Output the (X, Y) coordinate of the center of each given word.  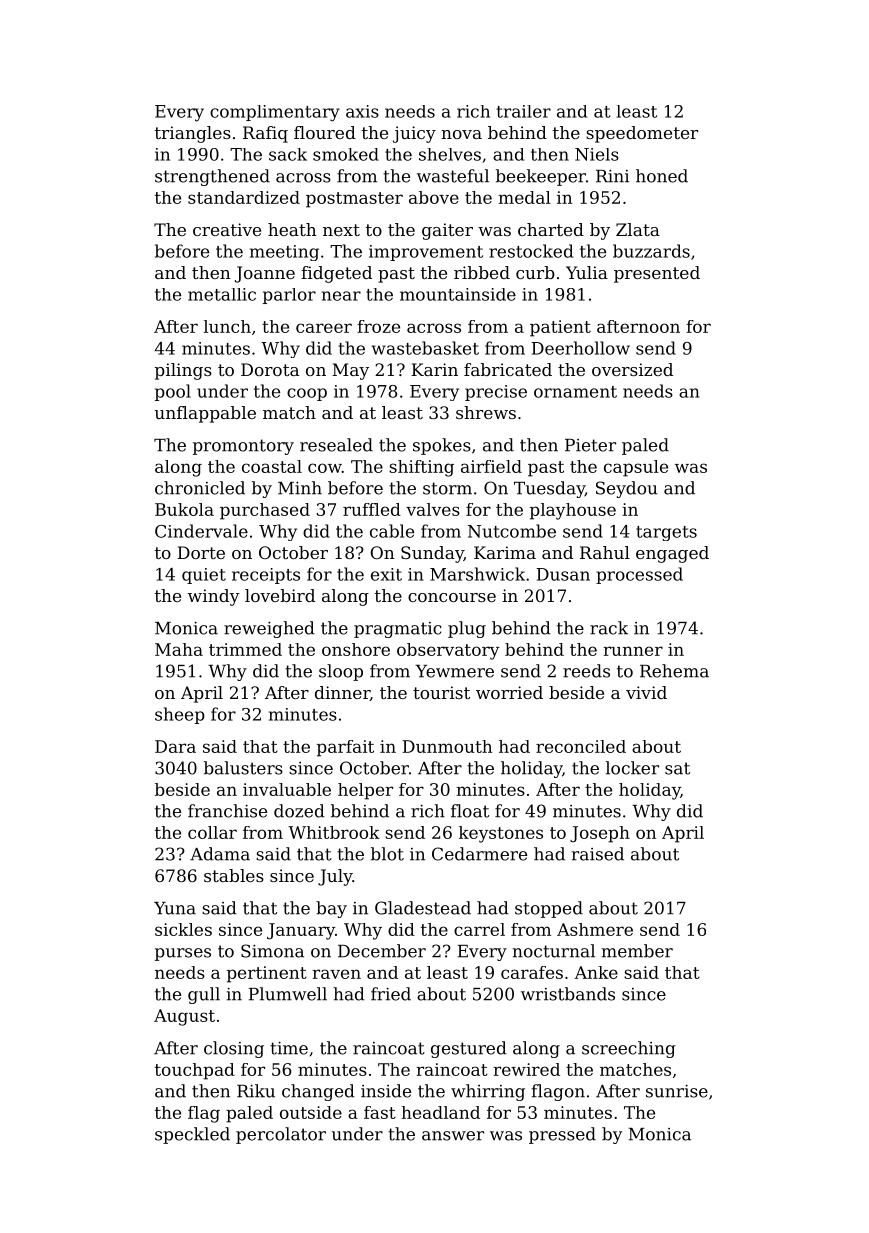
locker (632, 768)
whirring (488, 1092)
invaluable (287, 789)
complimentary (275, 113)
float (470, 811)
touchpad (195, 1071)
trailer (523, 111)
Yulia (587, 272)
